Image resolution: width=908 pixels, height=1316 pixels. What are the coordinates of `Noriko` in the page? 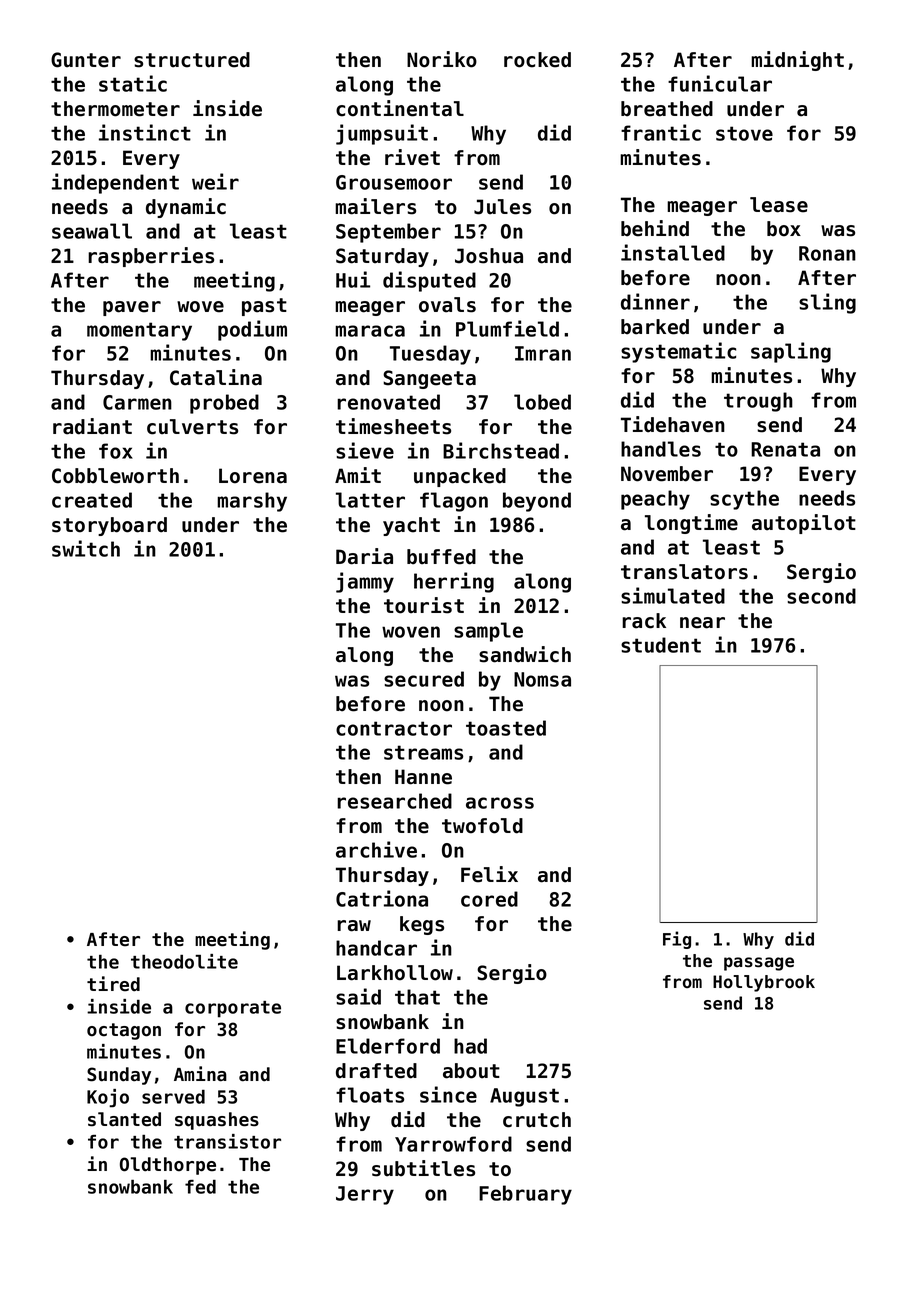 It's located at (442, 59).
